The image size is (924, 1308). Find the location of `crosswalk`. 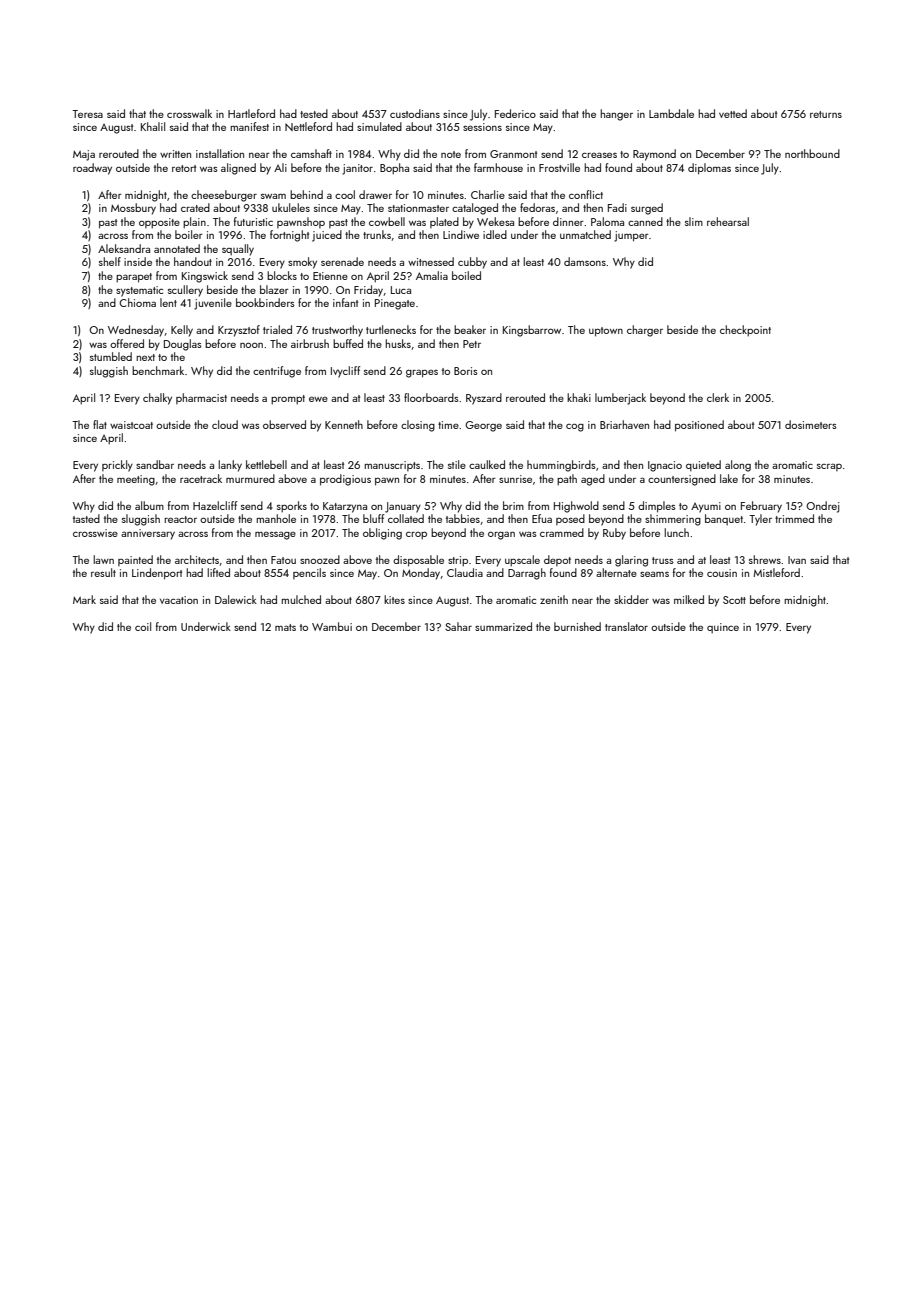

crosswalk is located at coordinates (189, 113).
